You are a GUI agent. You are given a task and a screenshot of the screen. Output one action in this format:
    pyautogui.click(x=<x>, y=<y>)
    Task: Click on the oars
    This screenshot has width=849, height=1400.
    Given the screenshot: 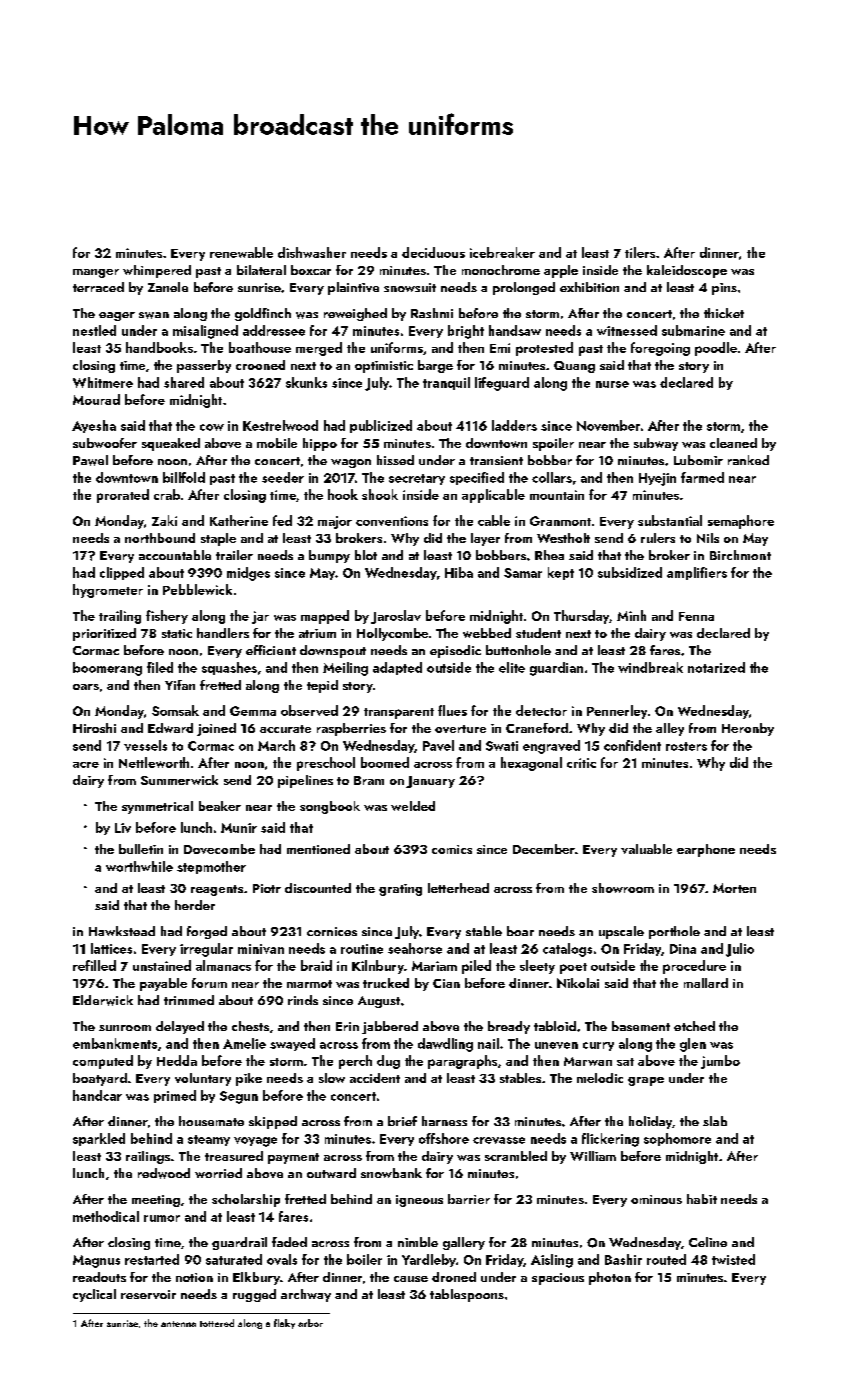 What is the action you would take?
    pyautogui.click(x=86, y=687)
